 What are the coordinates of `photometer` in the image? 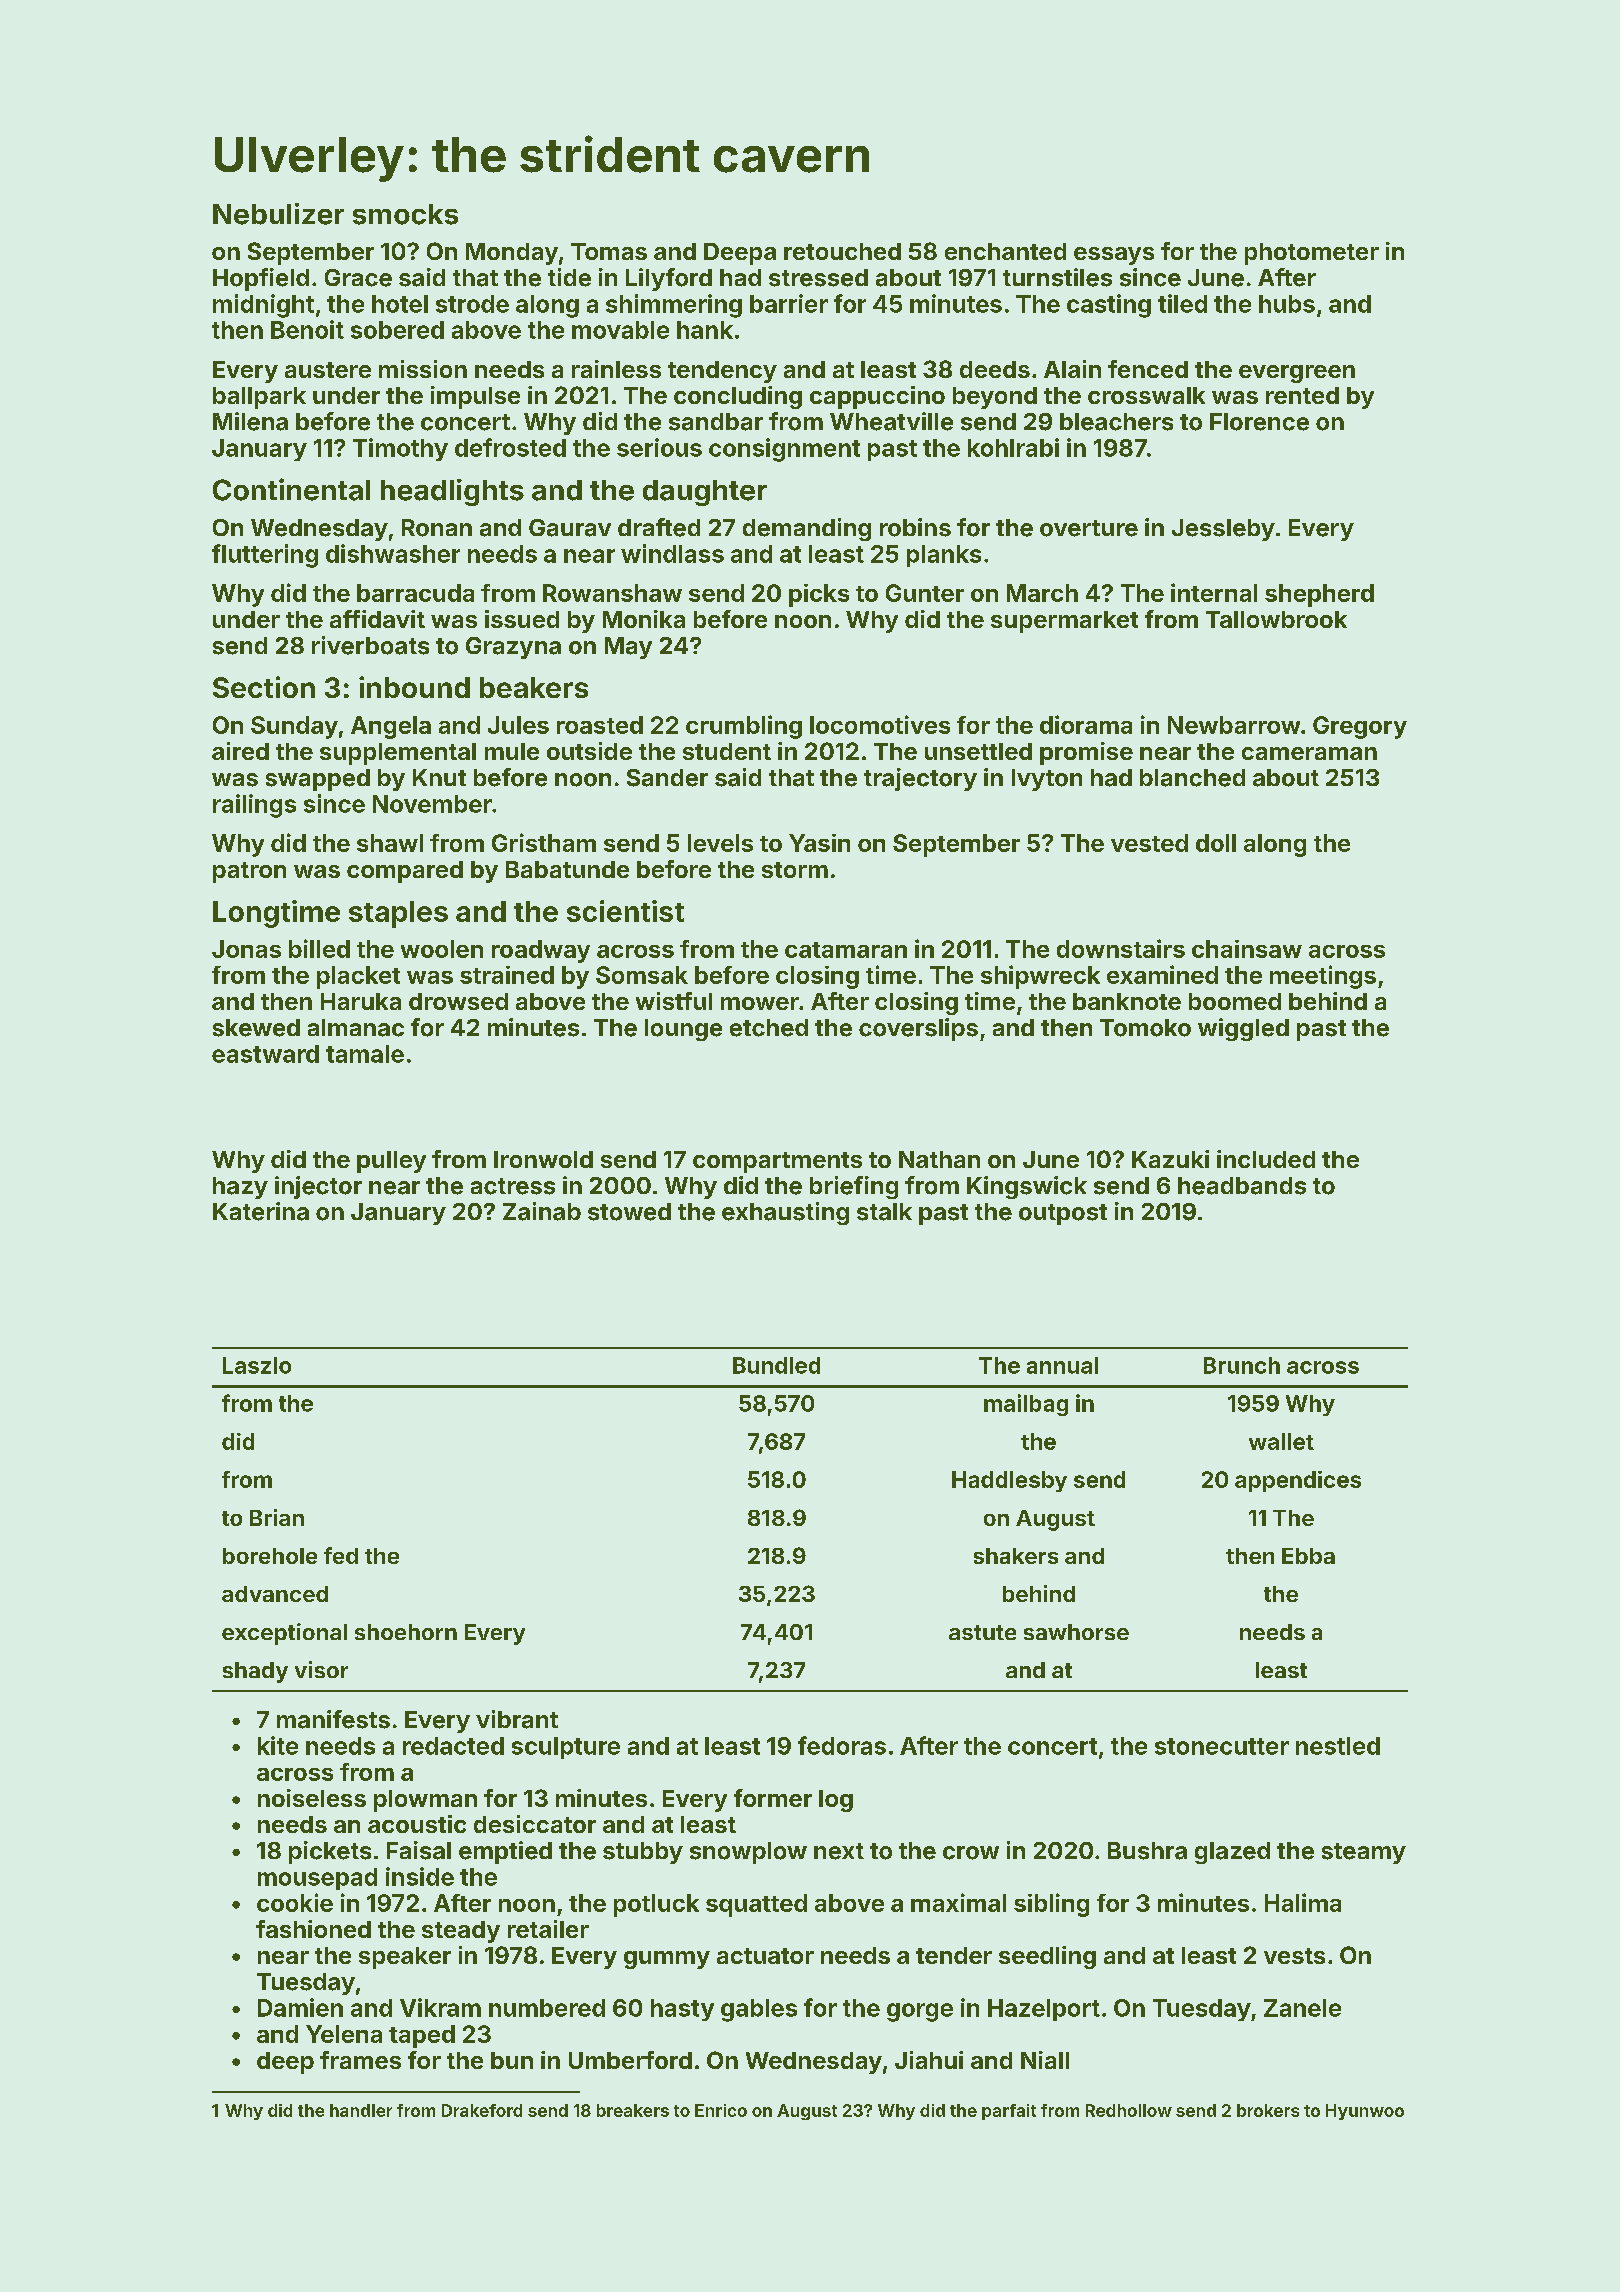 It's located at (1312, 254).
